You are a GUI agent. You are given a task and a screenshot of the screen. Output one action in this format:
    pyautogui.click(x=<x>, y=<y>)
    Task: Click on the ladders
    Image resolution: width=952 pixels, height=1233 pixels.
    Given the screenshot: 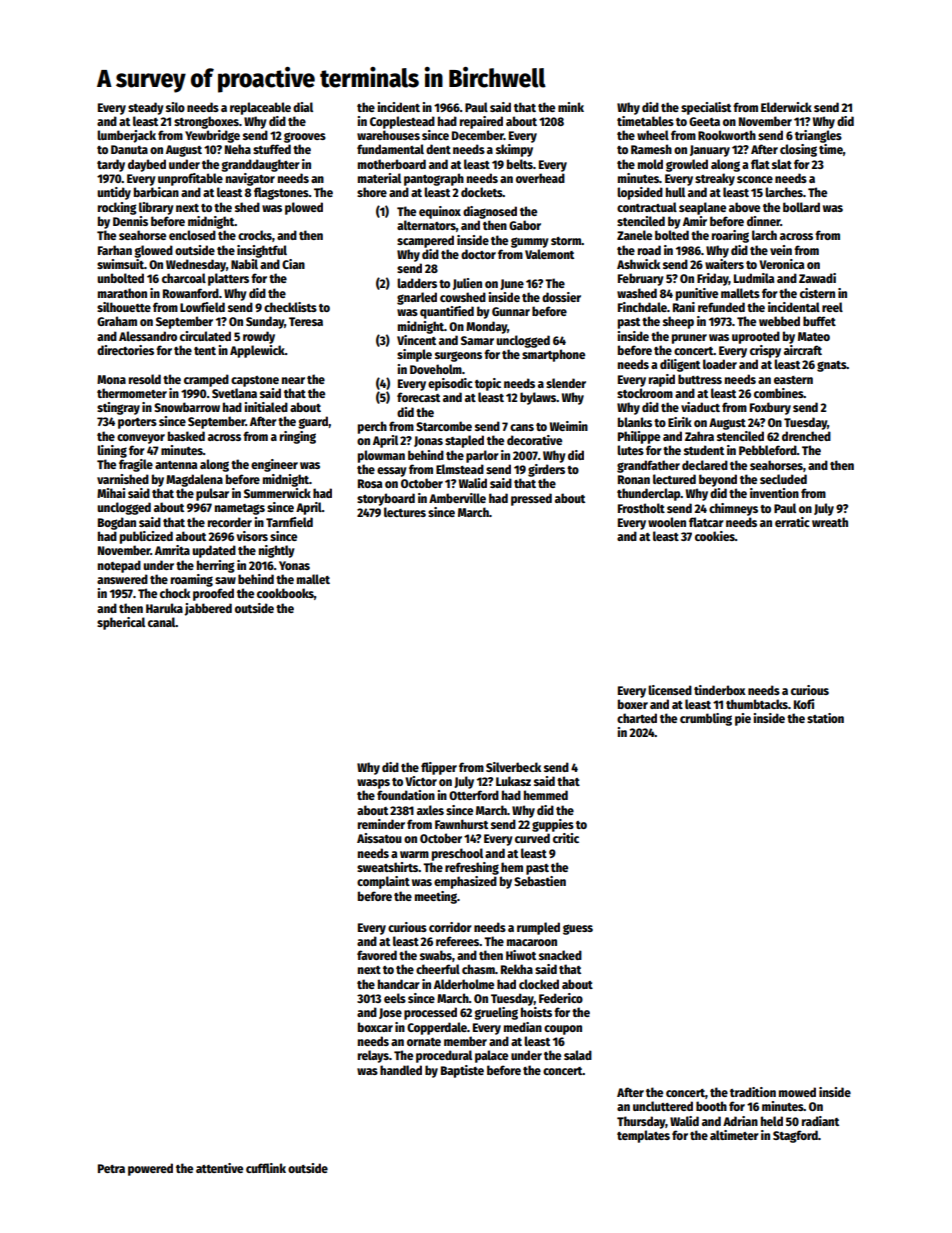 What is the action you would take?
    pyautogui.click(x=417, y=283)
